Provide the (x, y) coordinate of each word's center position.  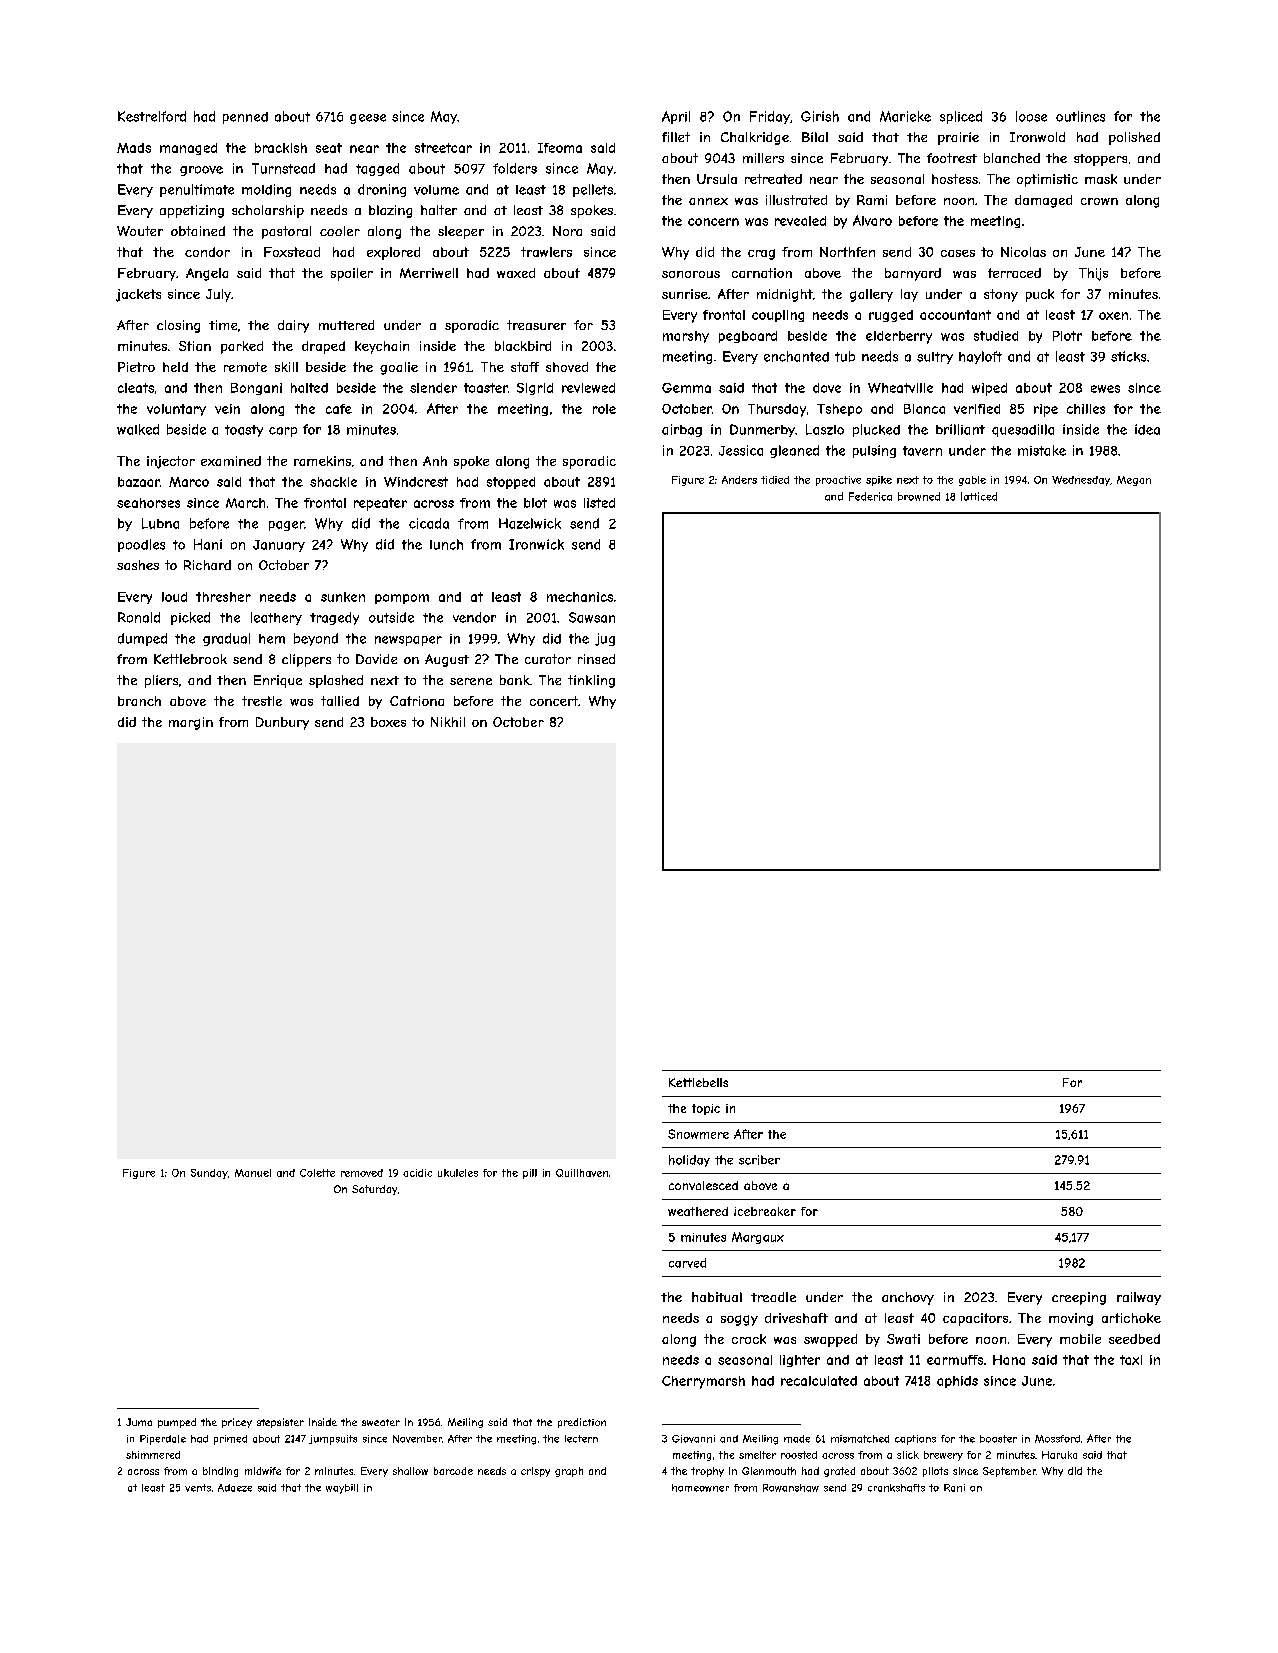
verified (977, 409)
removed (362, 1173)
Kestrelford (152, 116)
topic (706, 1109)
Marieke (905, 116)
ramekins (322, 461)
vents (198, 1488)
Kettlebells (698, 1082)
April (676, 117)
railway (1139, 1298)
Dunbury (282, 723)
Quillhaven (582, 1173)
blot (535, 503)
